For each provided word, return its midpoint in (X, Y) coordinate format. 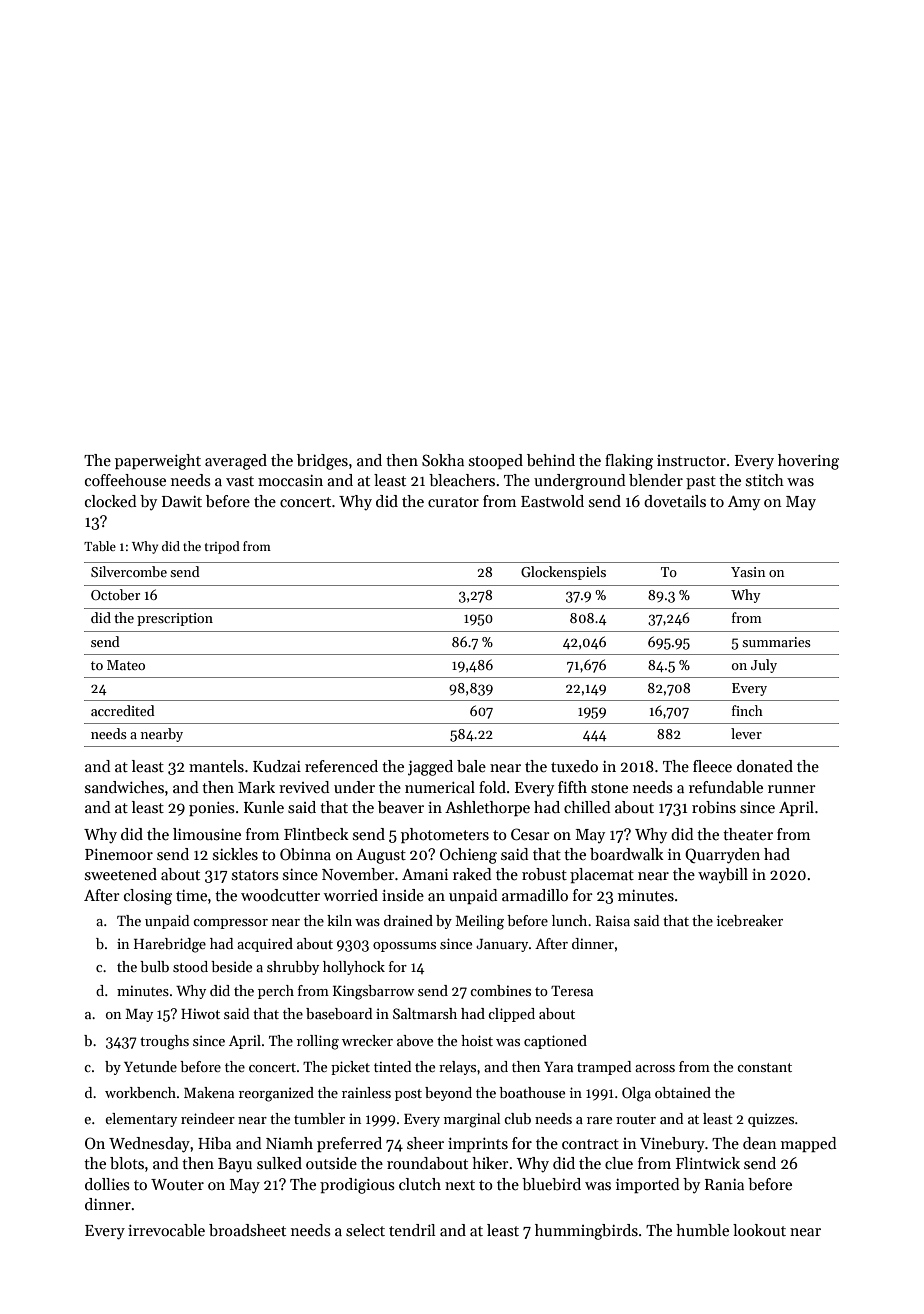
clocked (111, 501)
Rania (724, 1184)
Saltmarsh (425, 1013)
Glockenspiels (563, 573)
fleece (712, 766)
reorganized (276, 1094)
